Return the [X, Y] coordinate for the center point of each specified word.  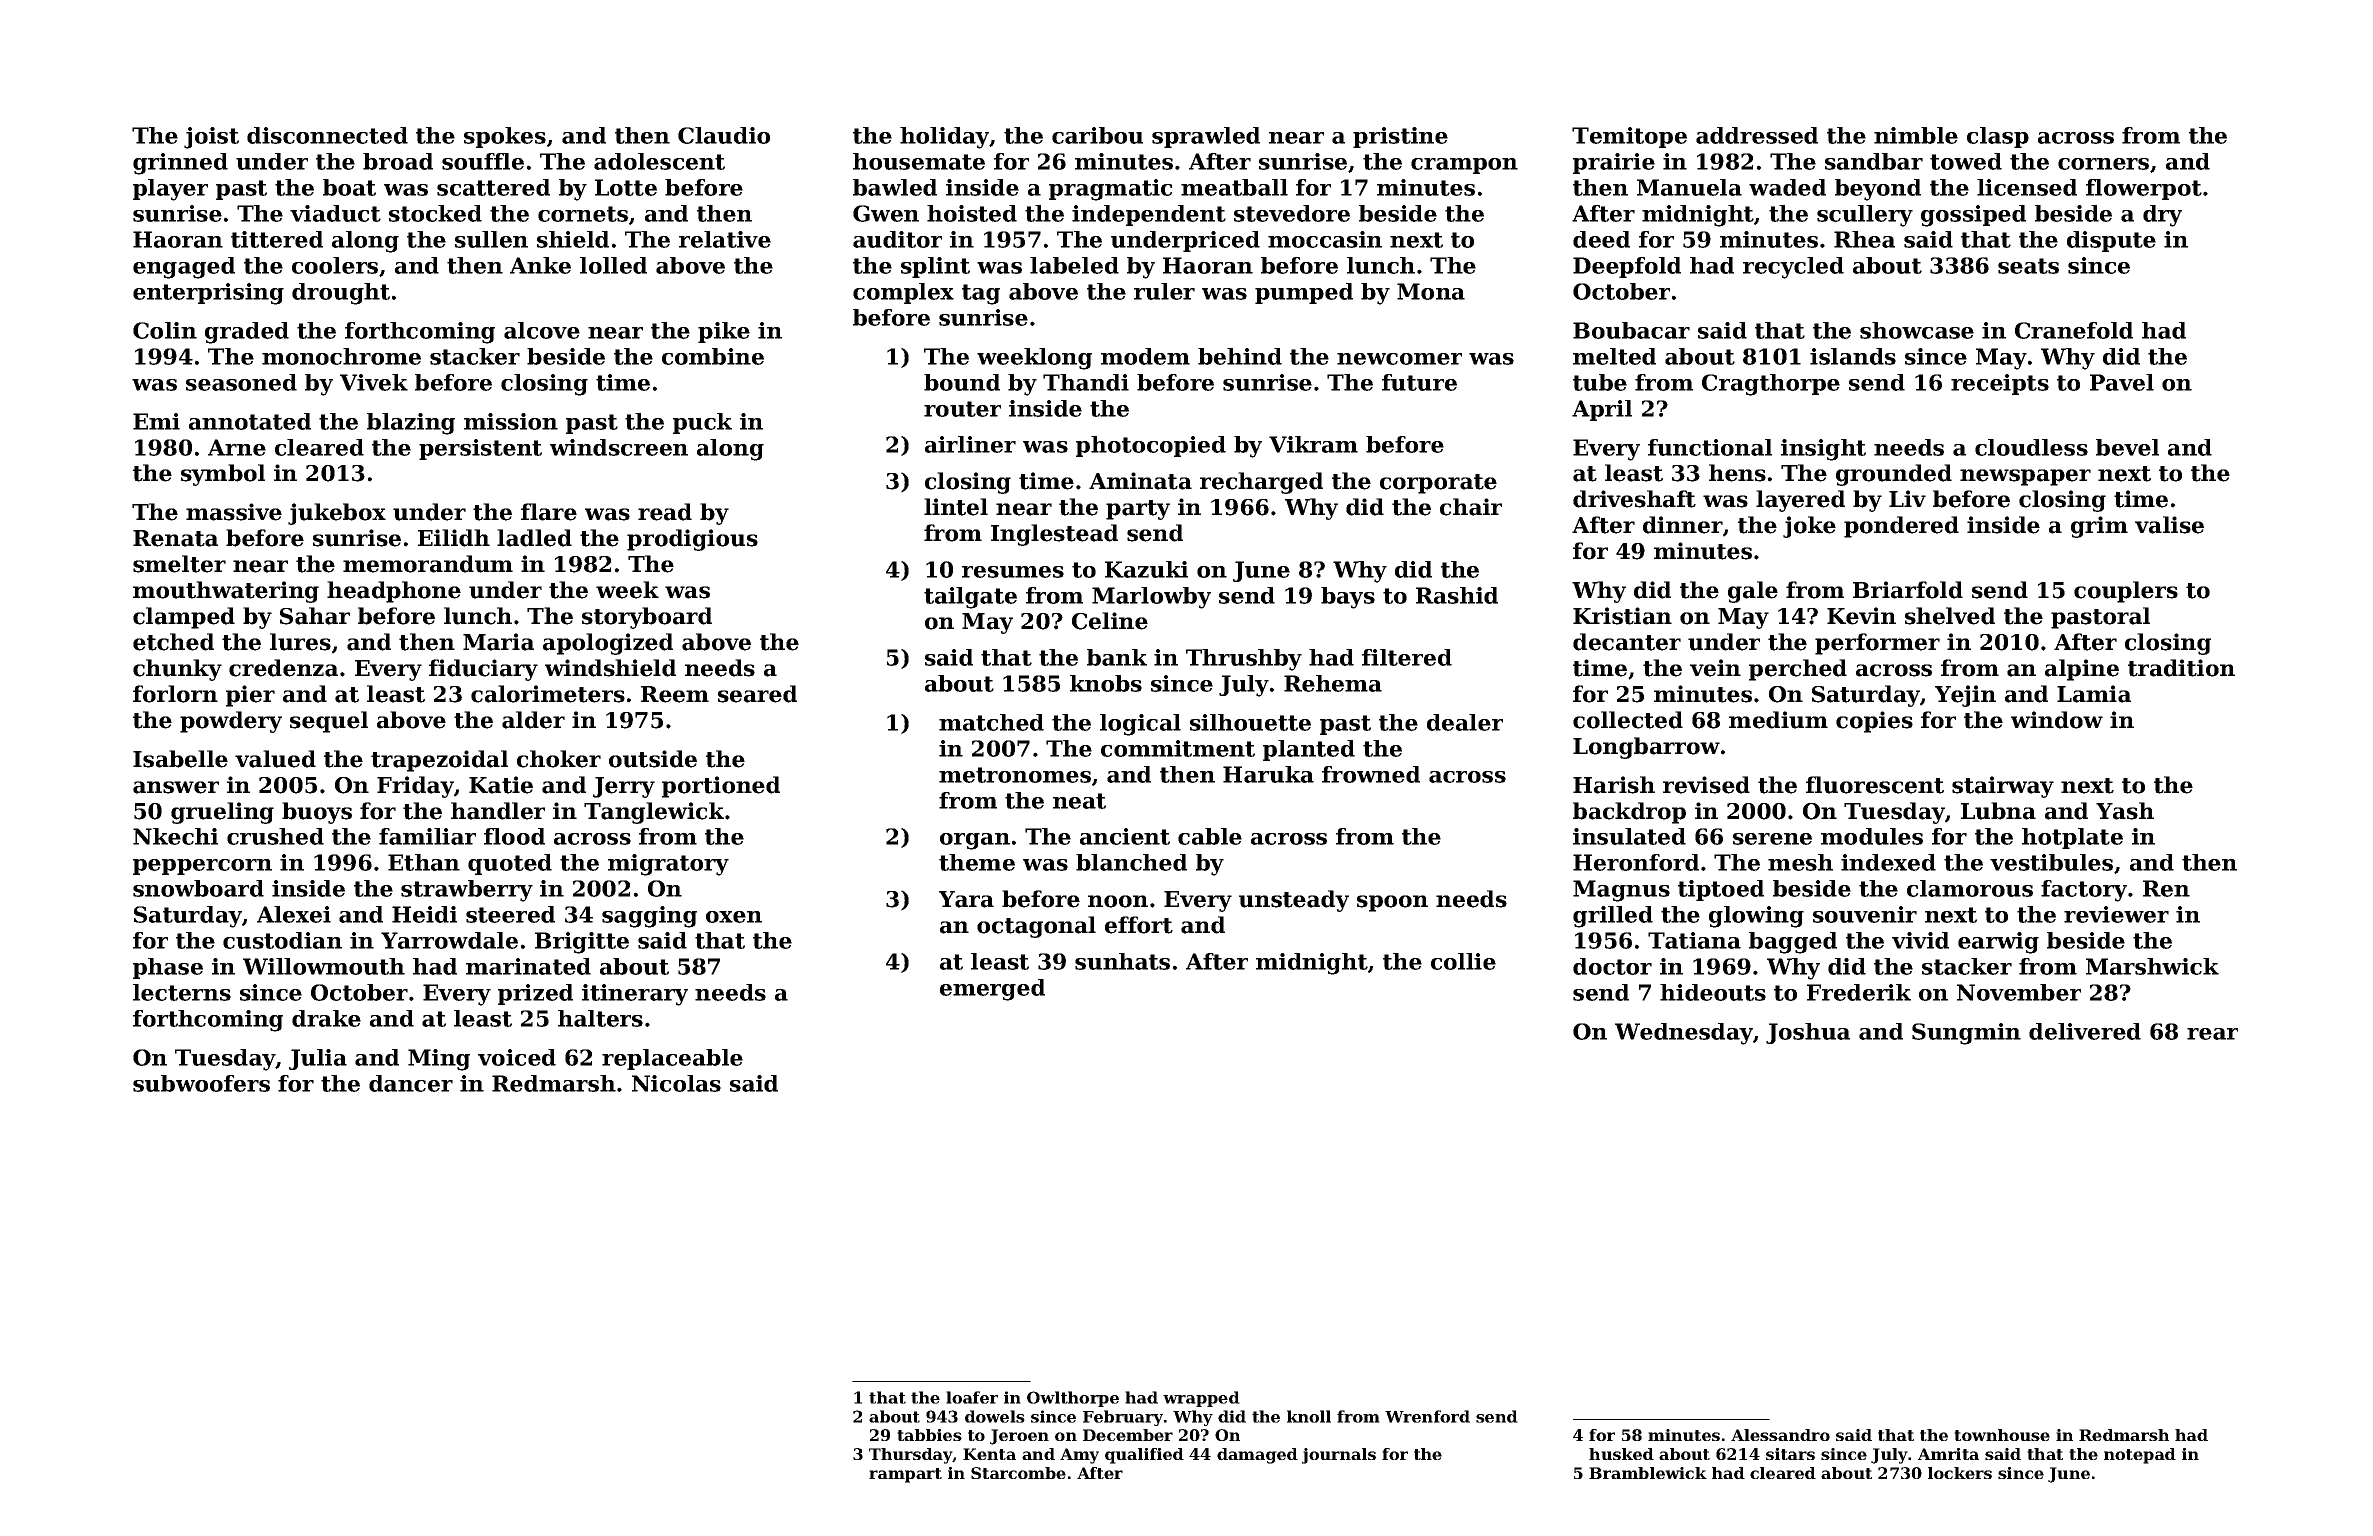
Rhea [1864, 239]
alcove [542, 330]
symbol [223, 475]
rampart [905, 1475]
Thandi [1086, 382]
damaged [1257, 1456]
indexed [1888, 862]
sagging [649, 917]
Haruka [1268, 774]
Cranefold [2074, 330]
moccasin [1325, 239]
